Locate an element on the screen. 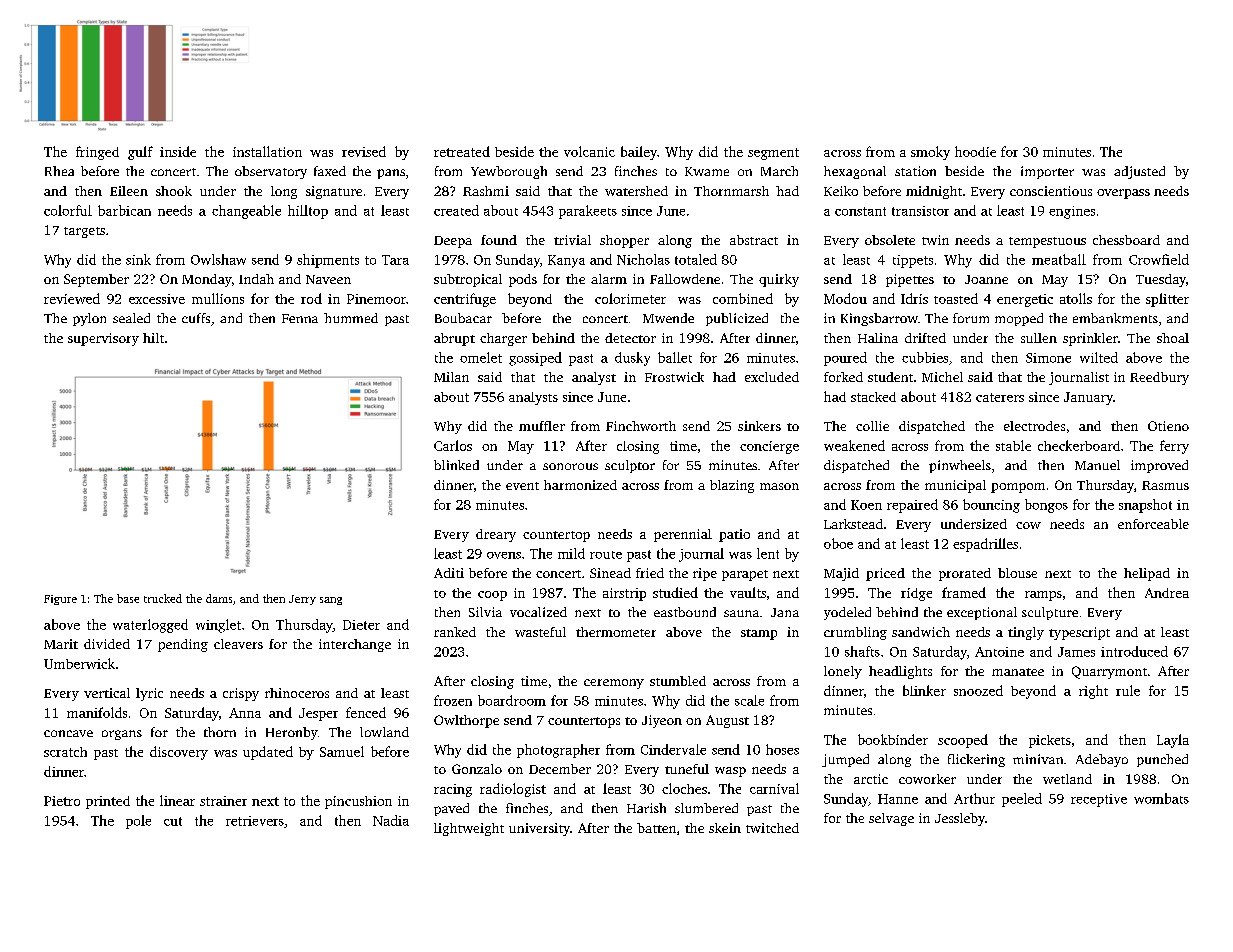  rhinoceros is located at coordinates (297, 693).
